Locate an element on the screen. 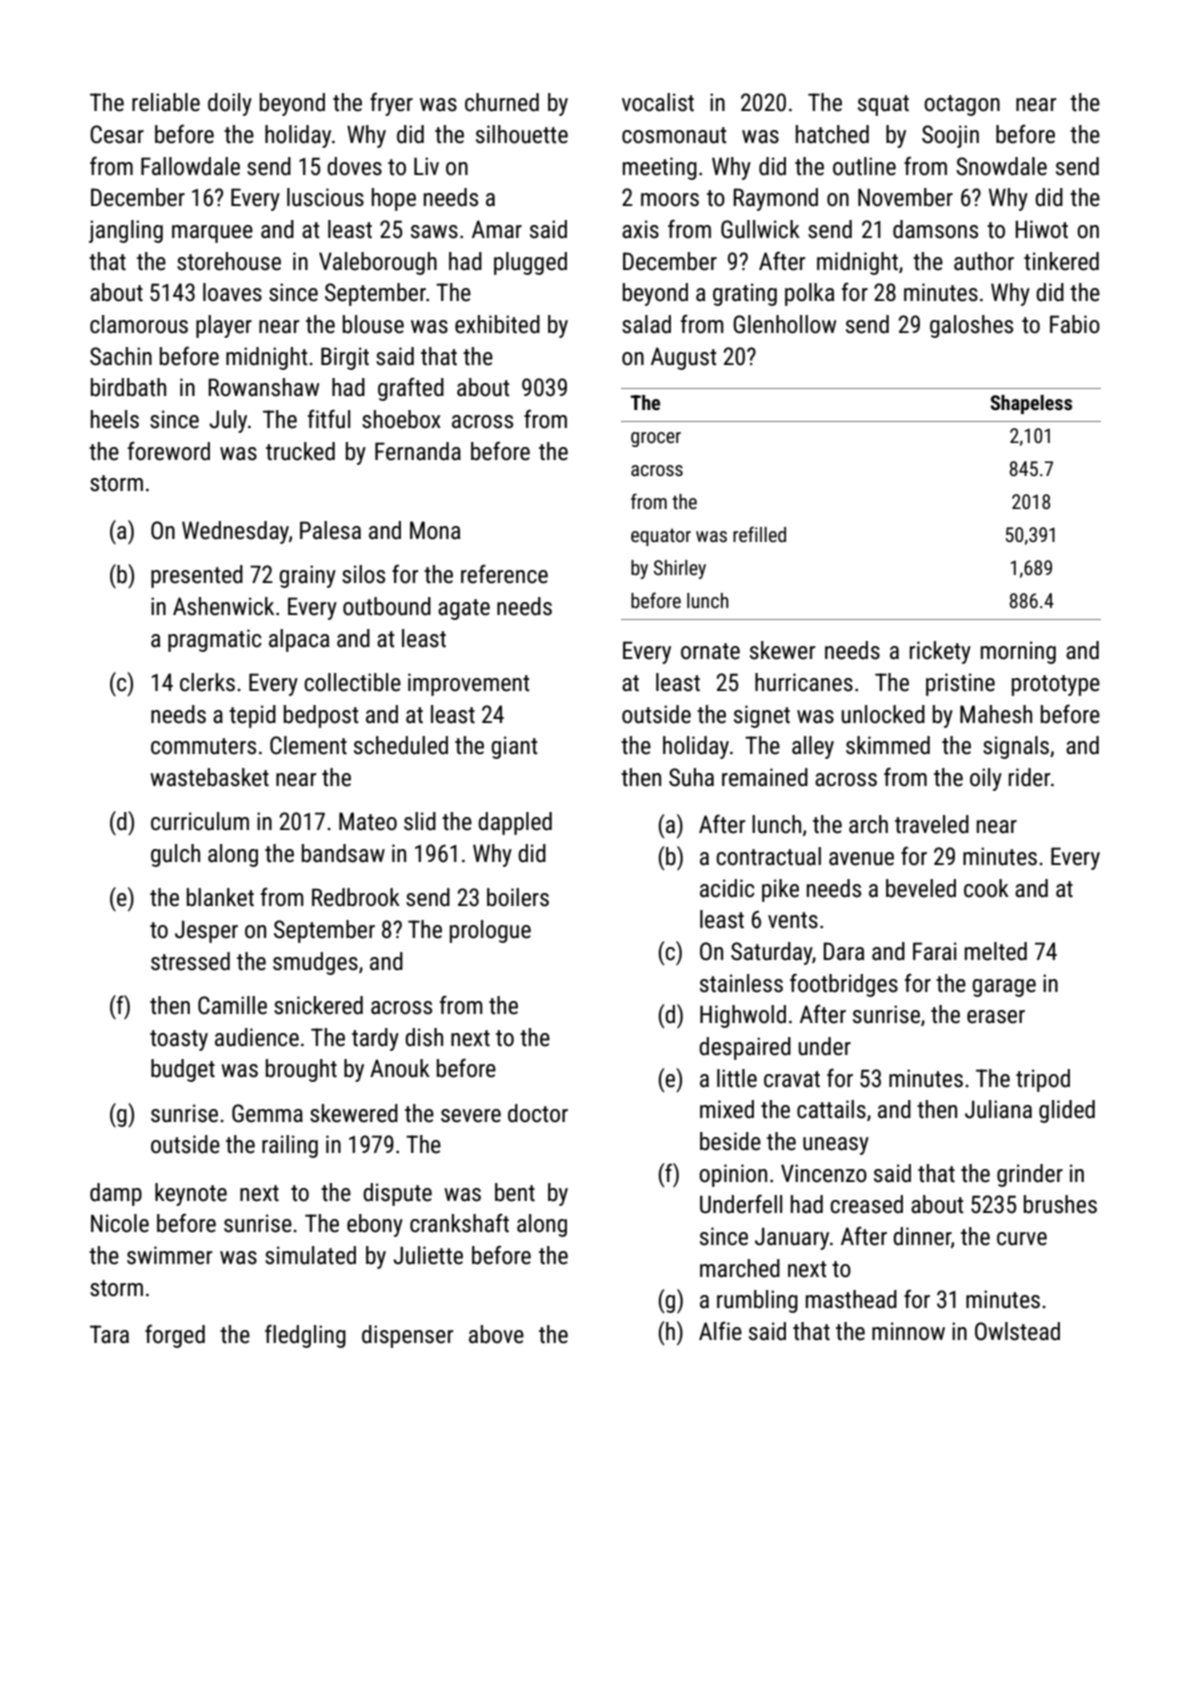 This screenshot has width=1190, height=1683. vocalist is located at coordinates (658, 102).
